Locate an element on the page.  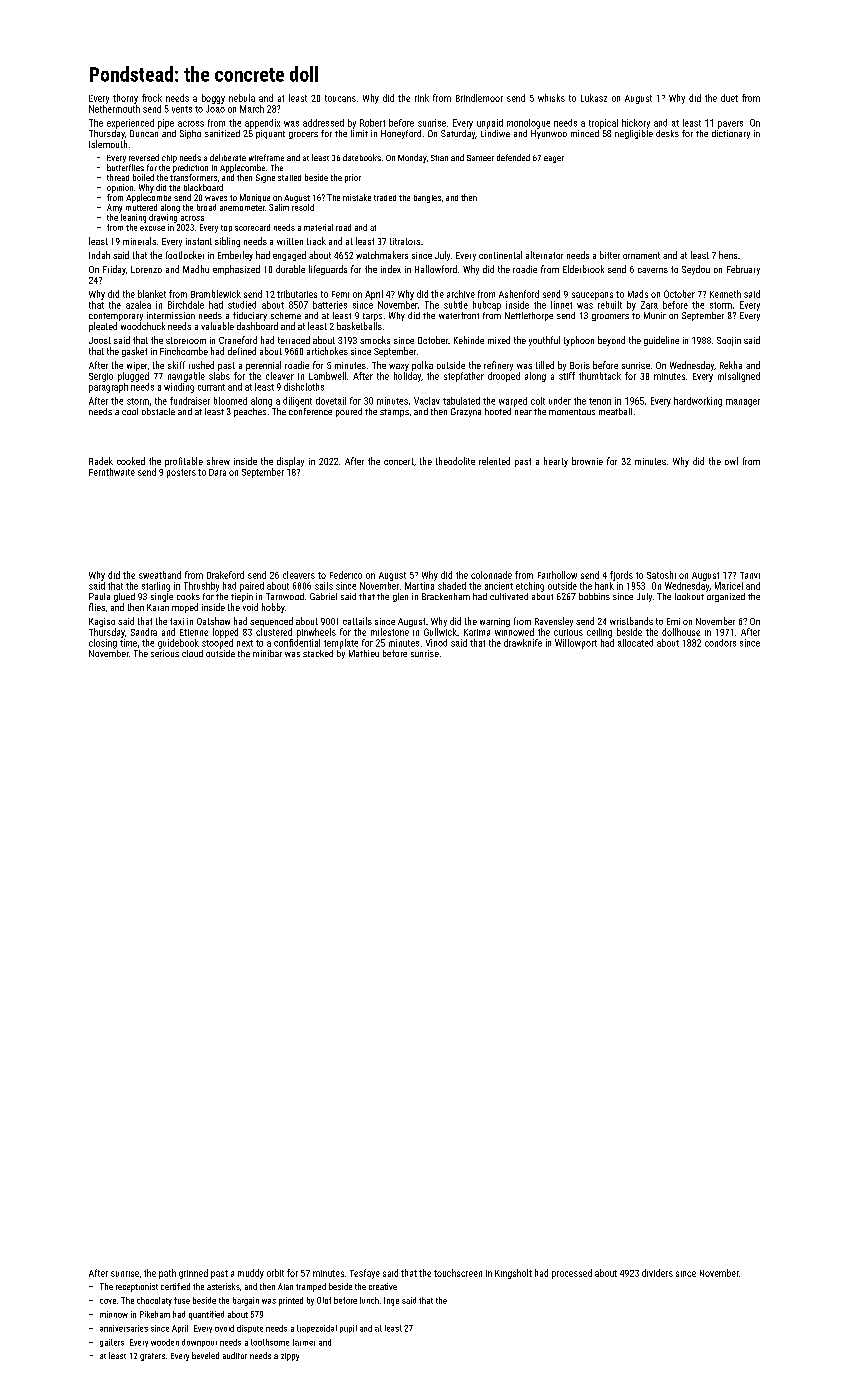
Vinod is located at coordinates (436, 643).
